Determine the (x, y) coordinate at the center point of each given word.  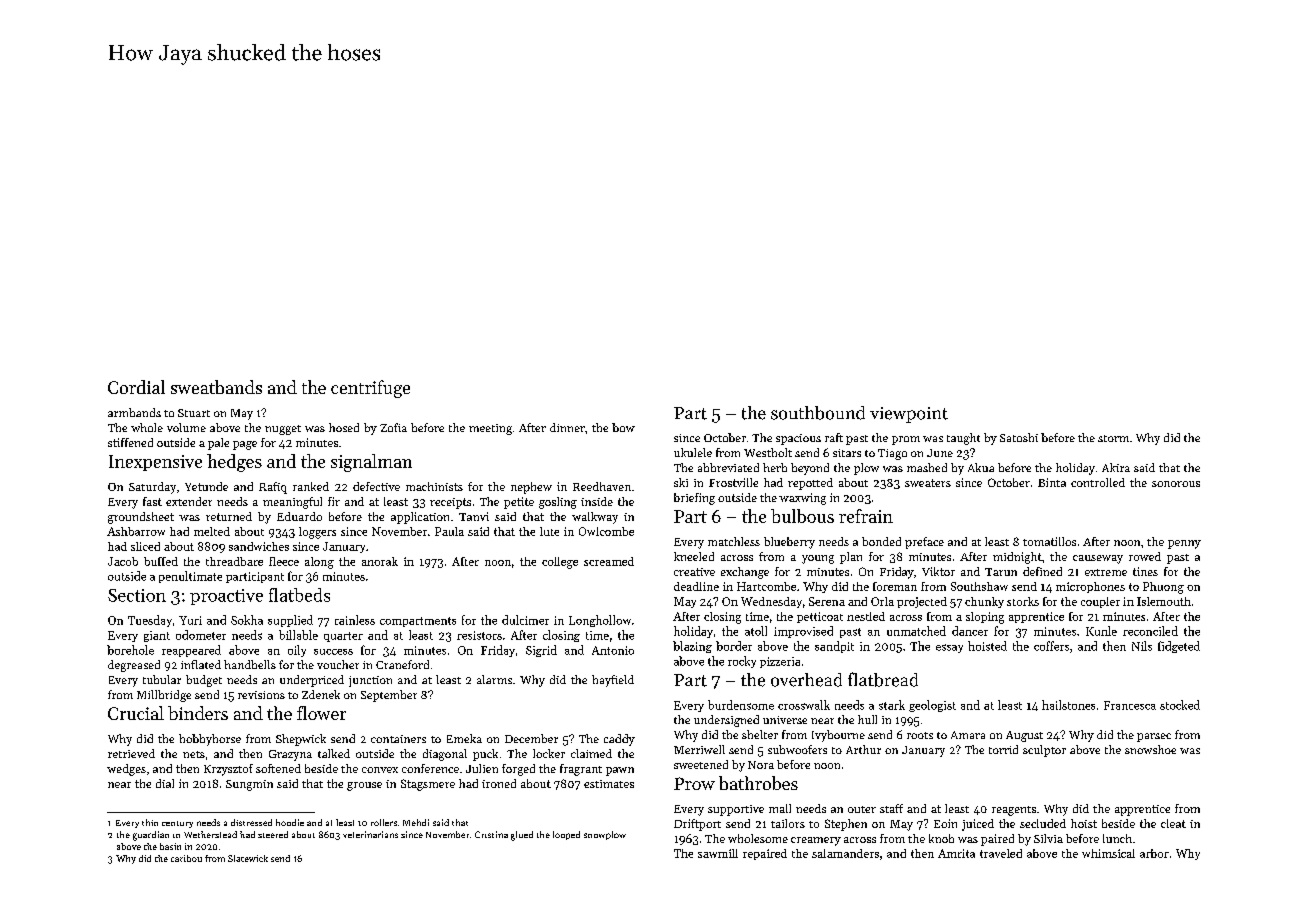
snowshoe (1150, 749)
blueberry (789, 543)
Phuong (1163, 588)
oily (297, 651)
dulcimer (525, 620)
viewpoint (909, 415)
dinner (567, 427)
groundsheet (141, 518)
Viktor (938, 571)
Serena (827, 601)
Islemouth (1164, 601)
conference (430, 768)
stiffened (130, 442)
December (531, 738)
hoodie (290, 822)
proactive (226, 597)
